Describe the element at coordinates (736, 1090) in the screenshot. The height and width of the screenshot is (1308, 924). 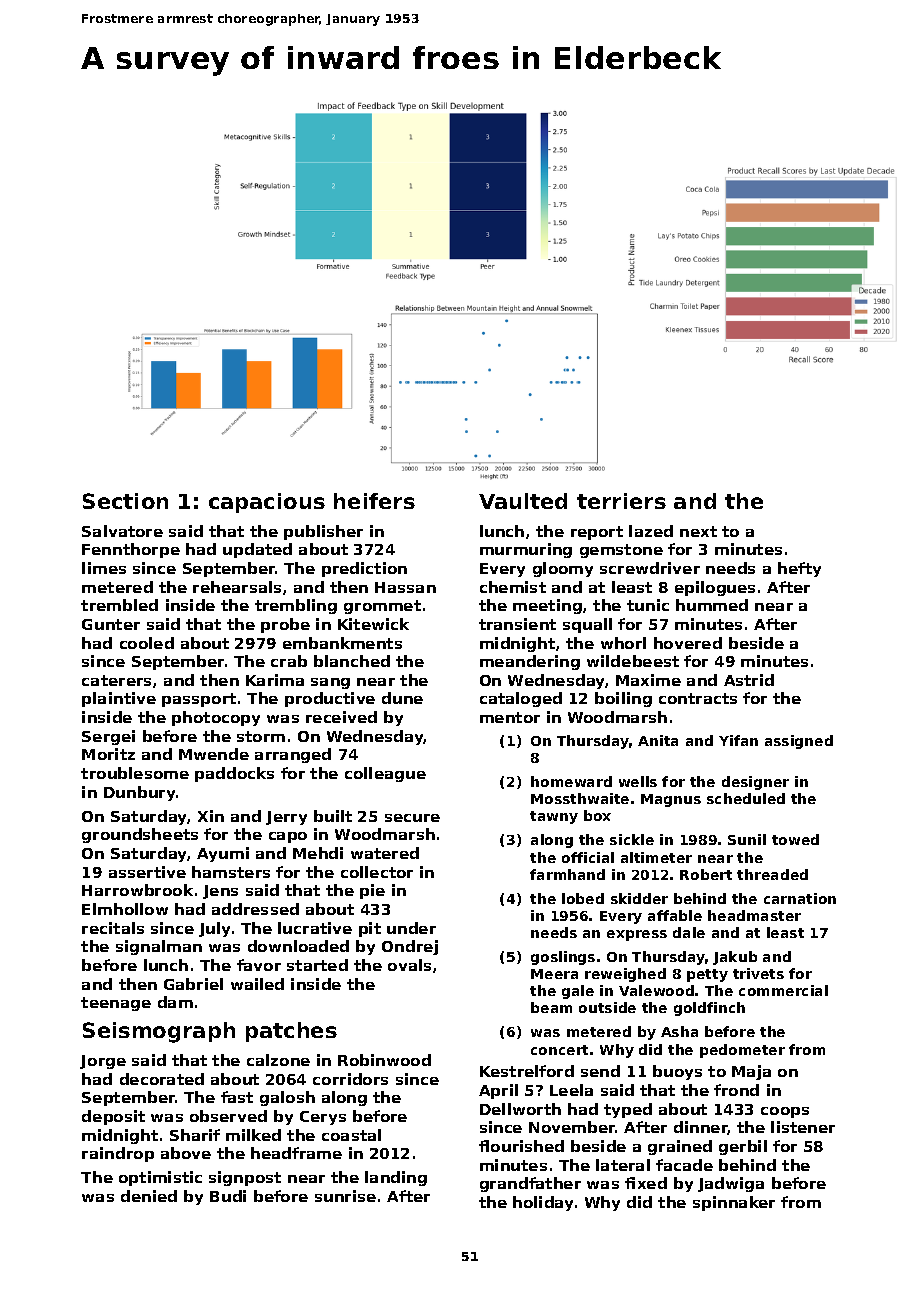
I see `frond` at that location.
